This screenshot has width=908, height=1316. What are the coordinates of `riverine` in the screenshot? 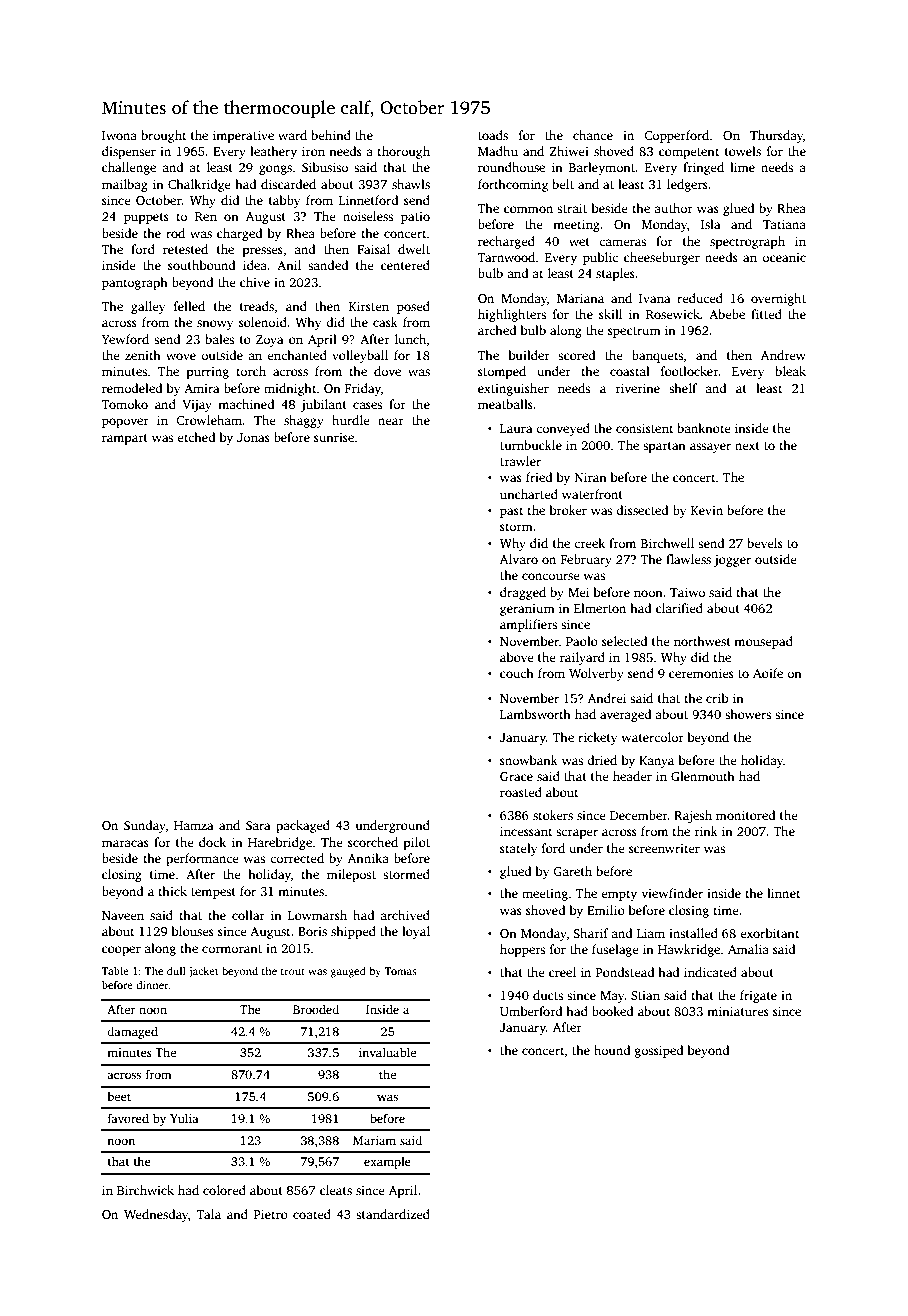 It's located at (637, 388).
